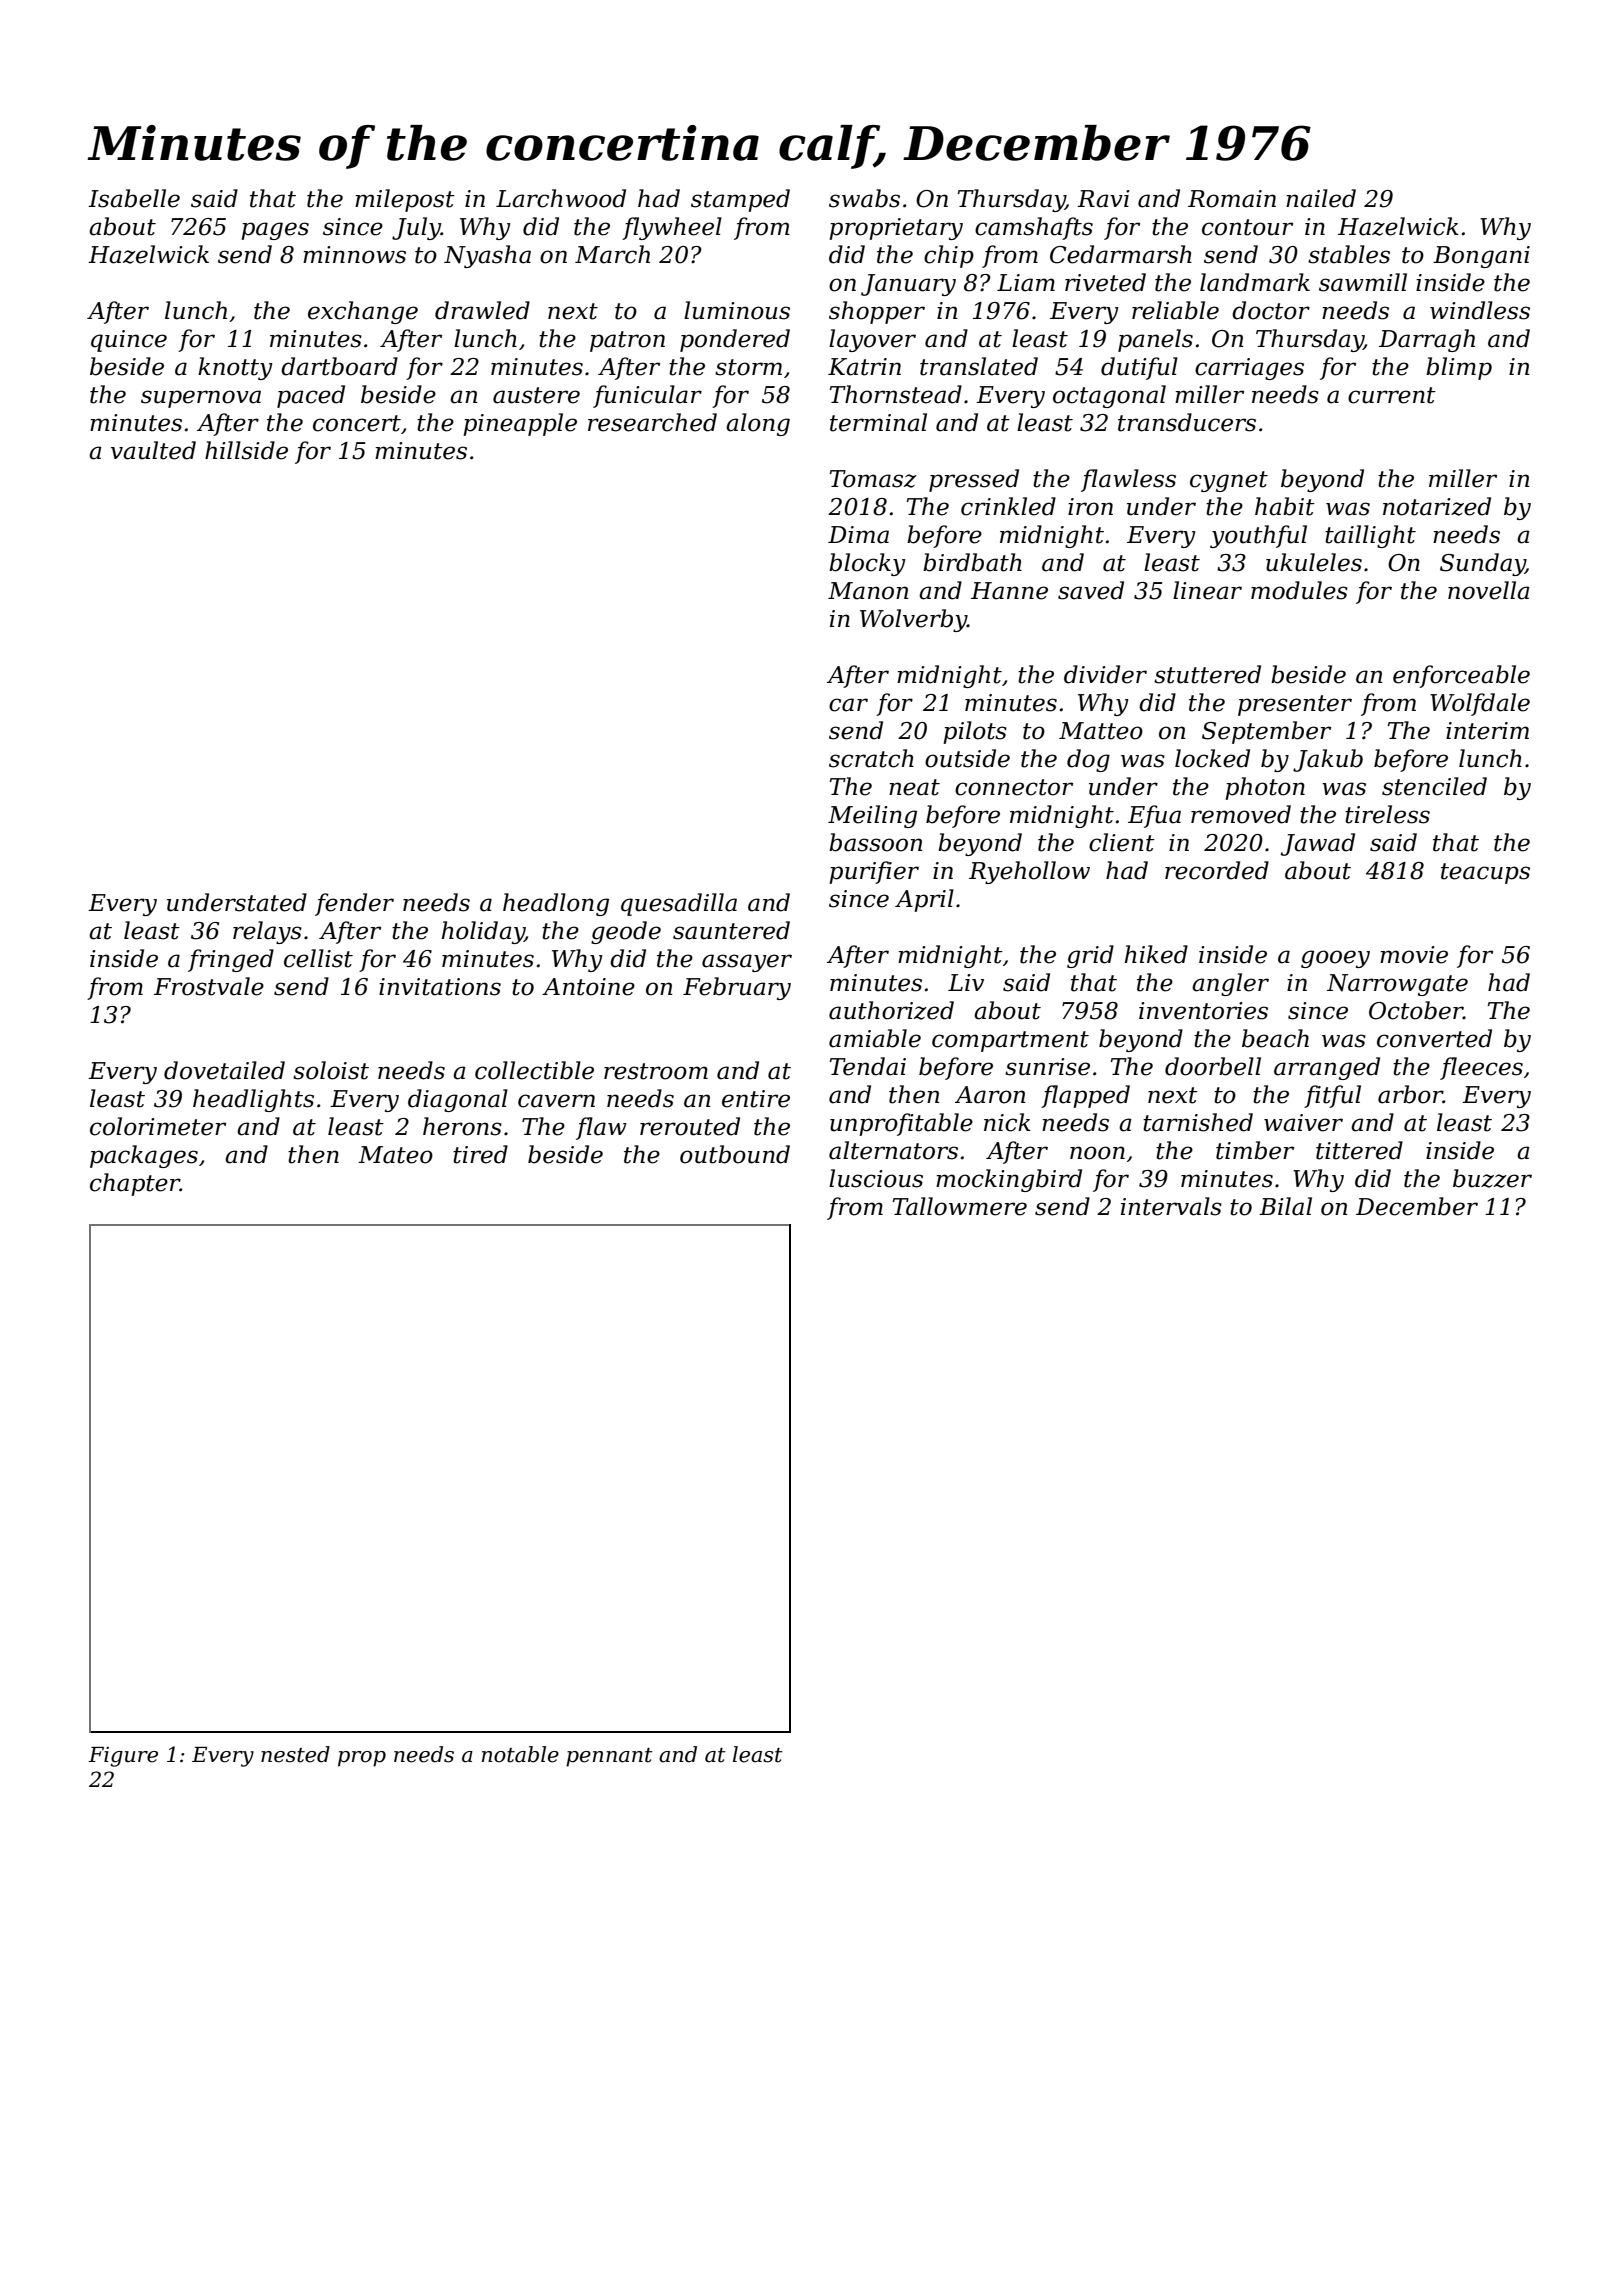 This page has height=2292, width=1620. I want to click on teacups, so click(1485, 873).
